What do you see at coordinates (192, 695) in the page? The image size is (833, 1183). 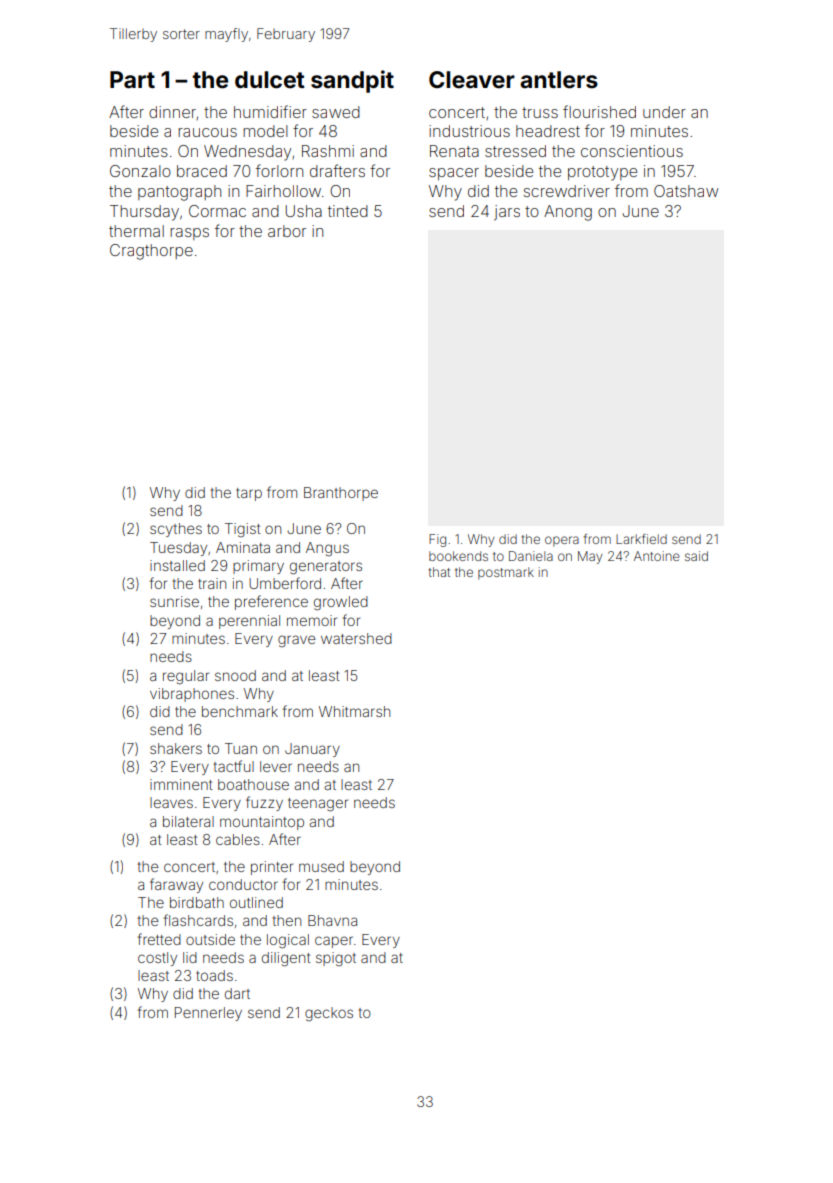 I see `vibraphones` at bounding box center [192, 695].
